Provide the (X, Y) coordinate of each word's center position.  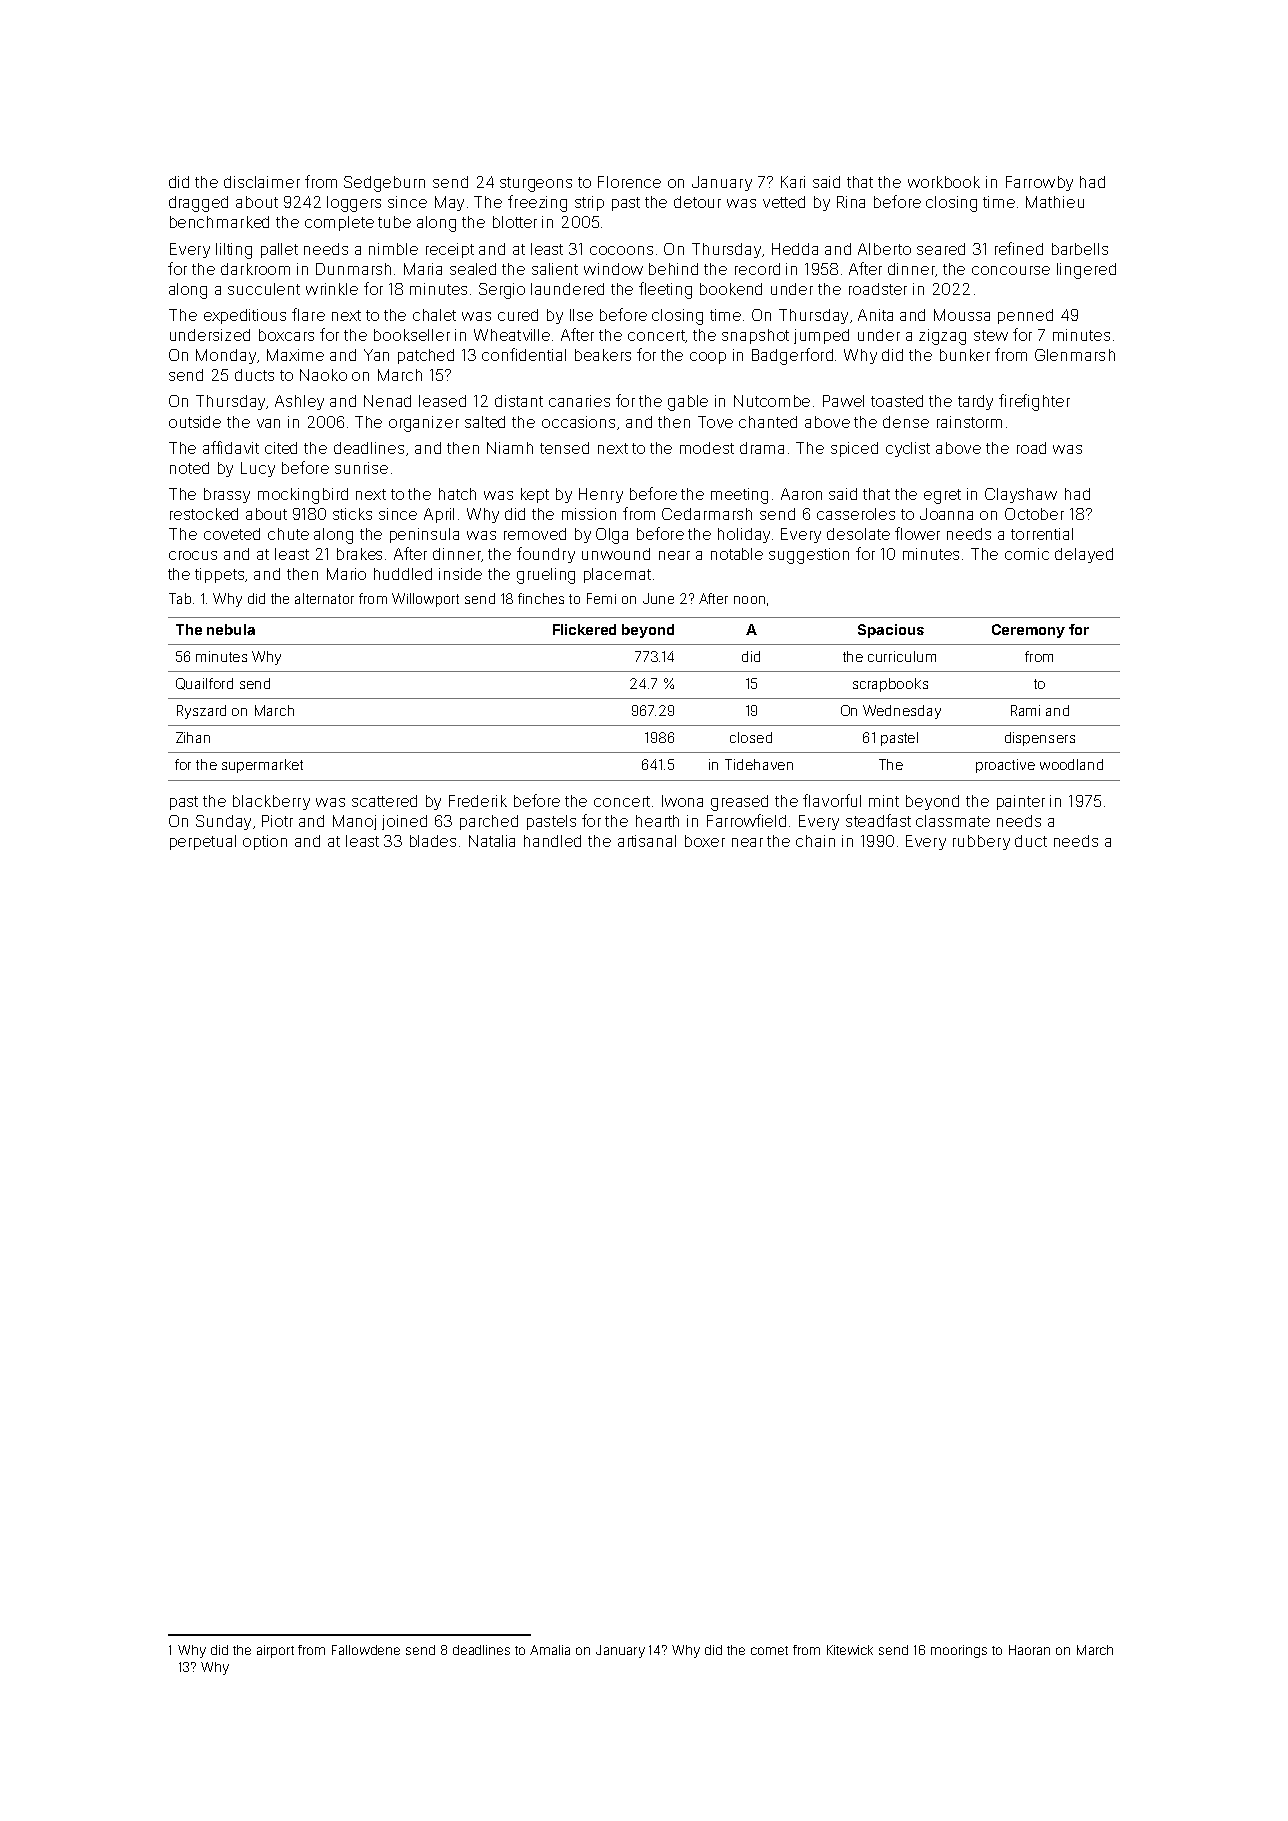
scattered (384, 801)
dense (906, 422)
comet (769, 1650)
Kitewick (850, 1650)
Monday (226, 356)
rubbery (981, 842)
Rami (1025, 710)
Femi (601, 598)
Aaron (801, 494)
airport (275, 1651)
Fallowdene (366, 1650)
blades (433, 841)
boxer (705, 841)
